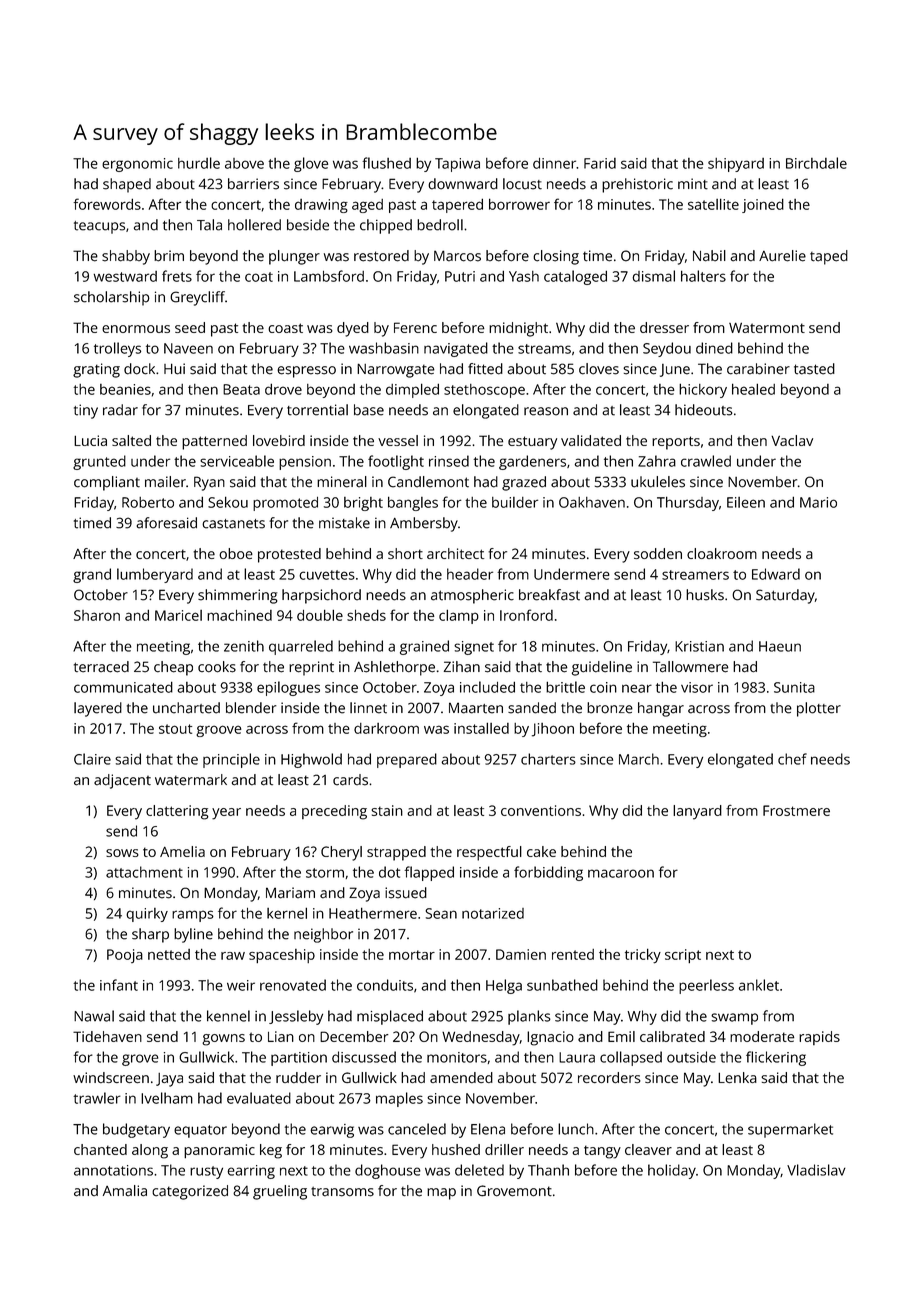 The height and width of the screenshot is (1314, 924). What do you see at coordinates (125, 1191) in the screenshot?
I see `Amalia` at bounding box center [125, 1191].
